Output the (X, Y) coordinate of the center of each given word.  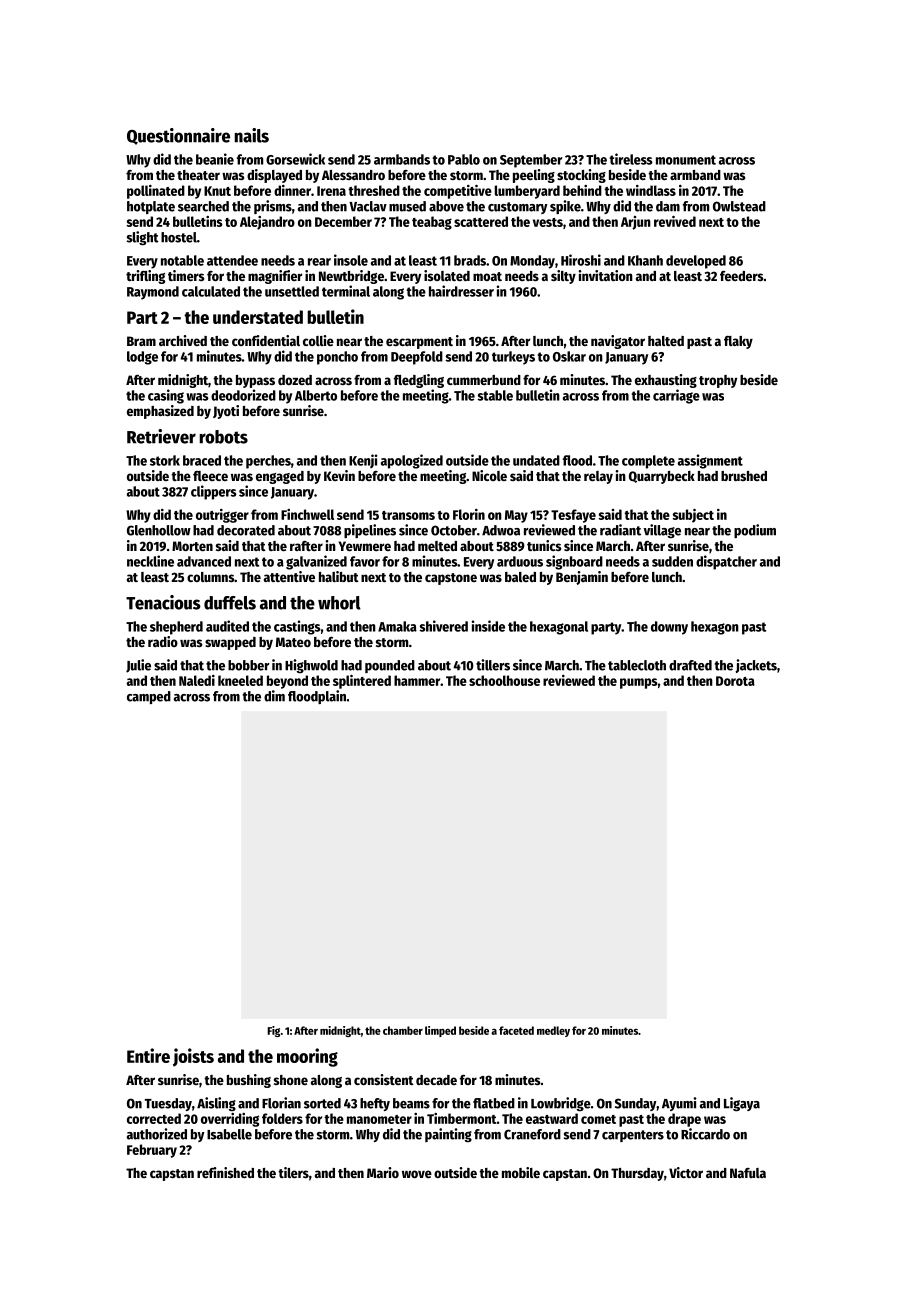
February (152, 1151)
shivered (443, 626)
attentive (289, 576)
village (662, 531)
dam (668, 206)
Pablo (464, 159)
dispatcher (726, 562)
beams (411, 1103)
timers (186, 275)
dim (274, 696)
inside (488, 626)
